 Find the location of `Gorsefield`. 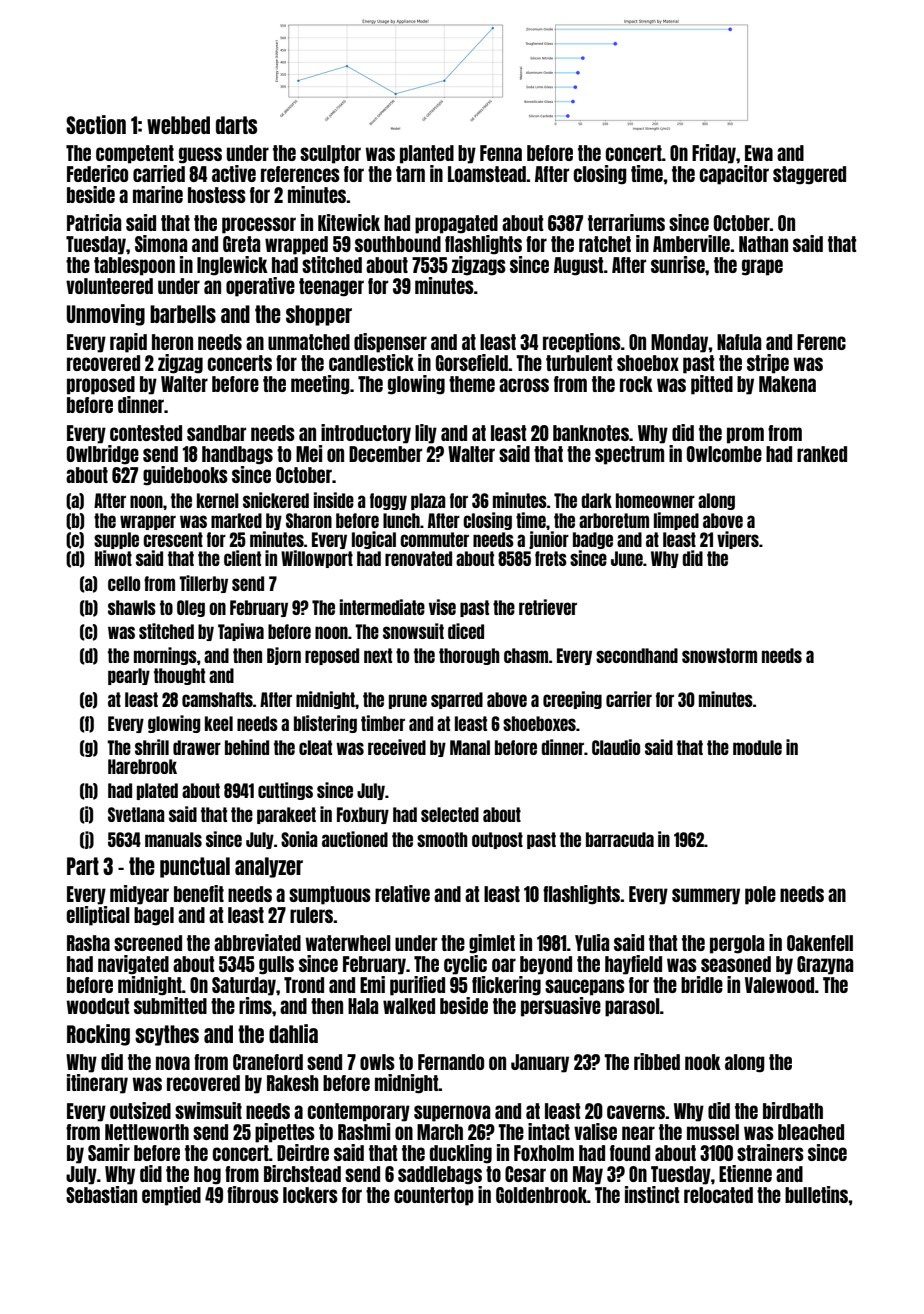

Gorsefield is located at coordinates (472, 362).
